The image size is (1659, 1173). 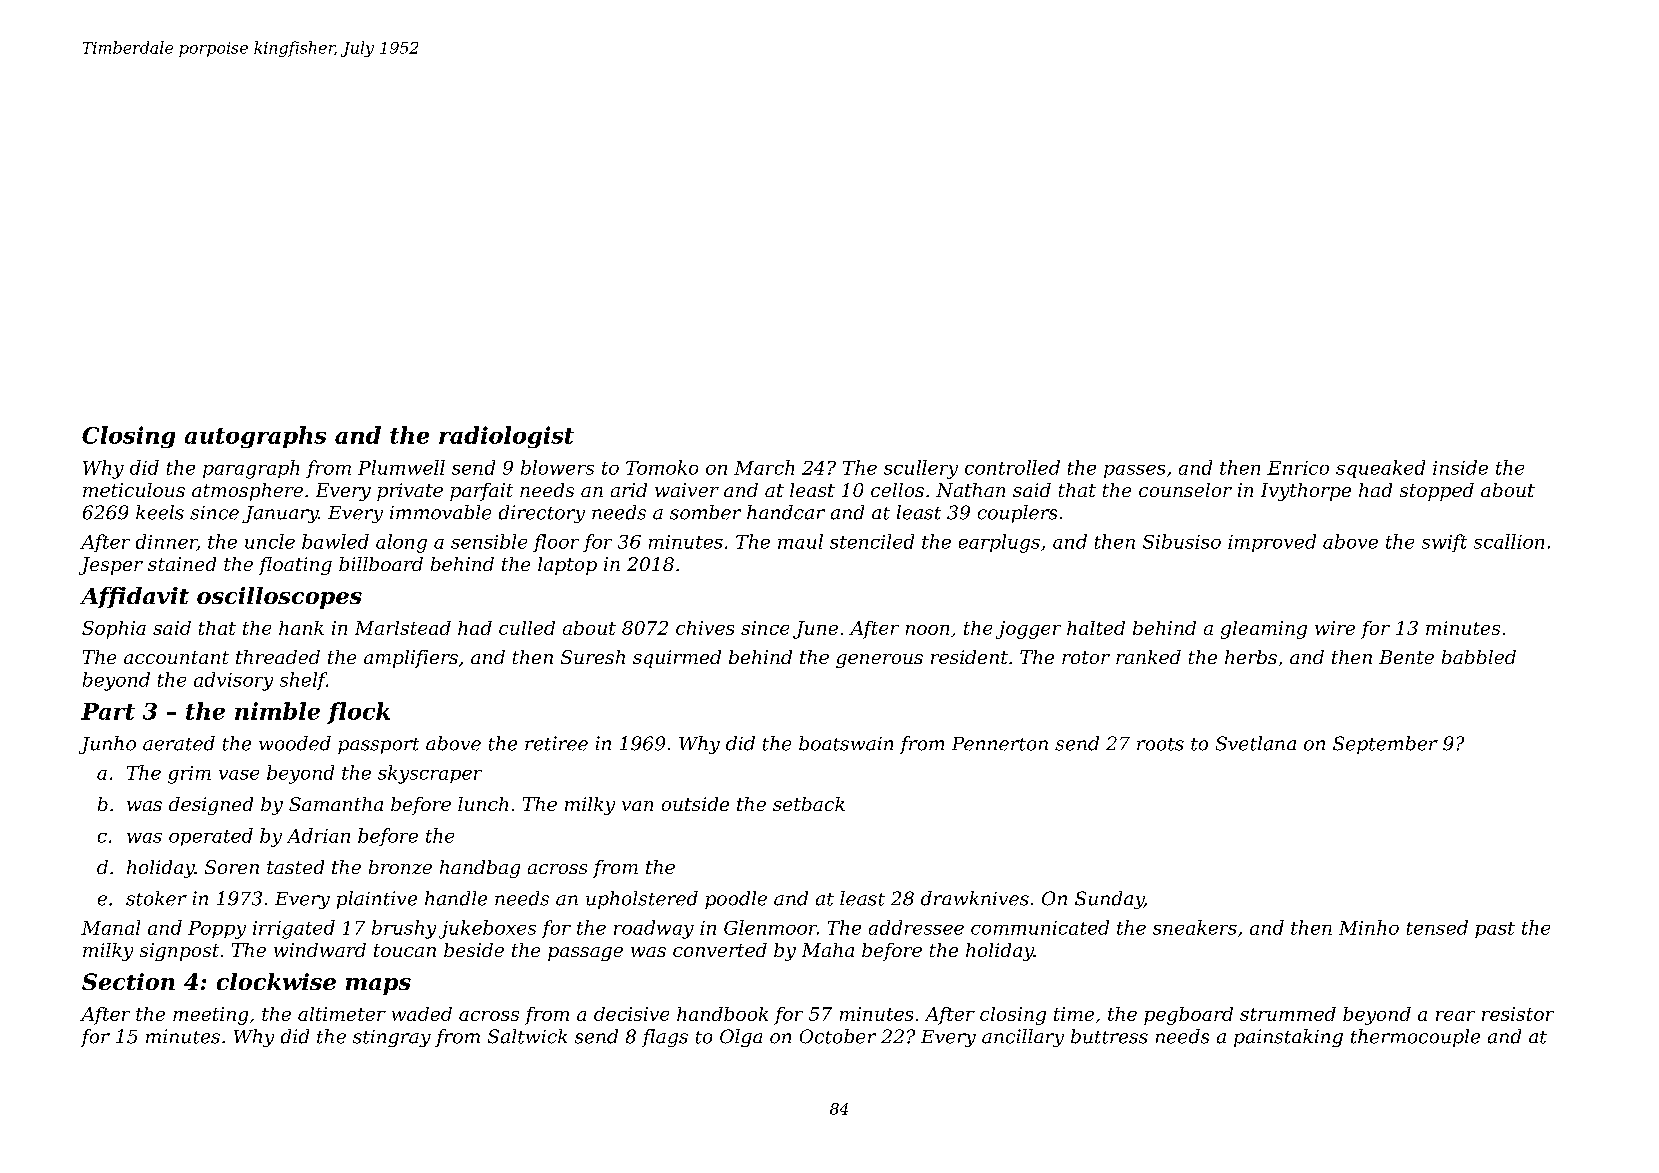 What do you see at coordinates (1109, 900) in the page?
I see `Sunday` at bounding box center [1109, 900].
